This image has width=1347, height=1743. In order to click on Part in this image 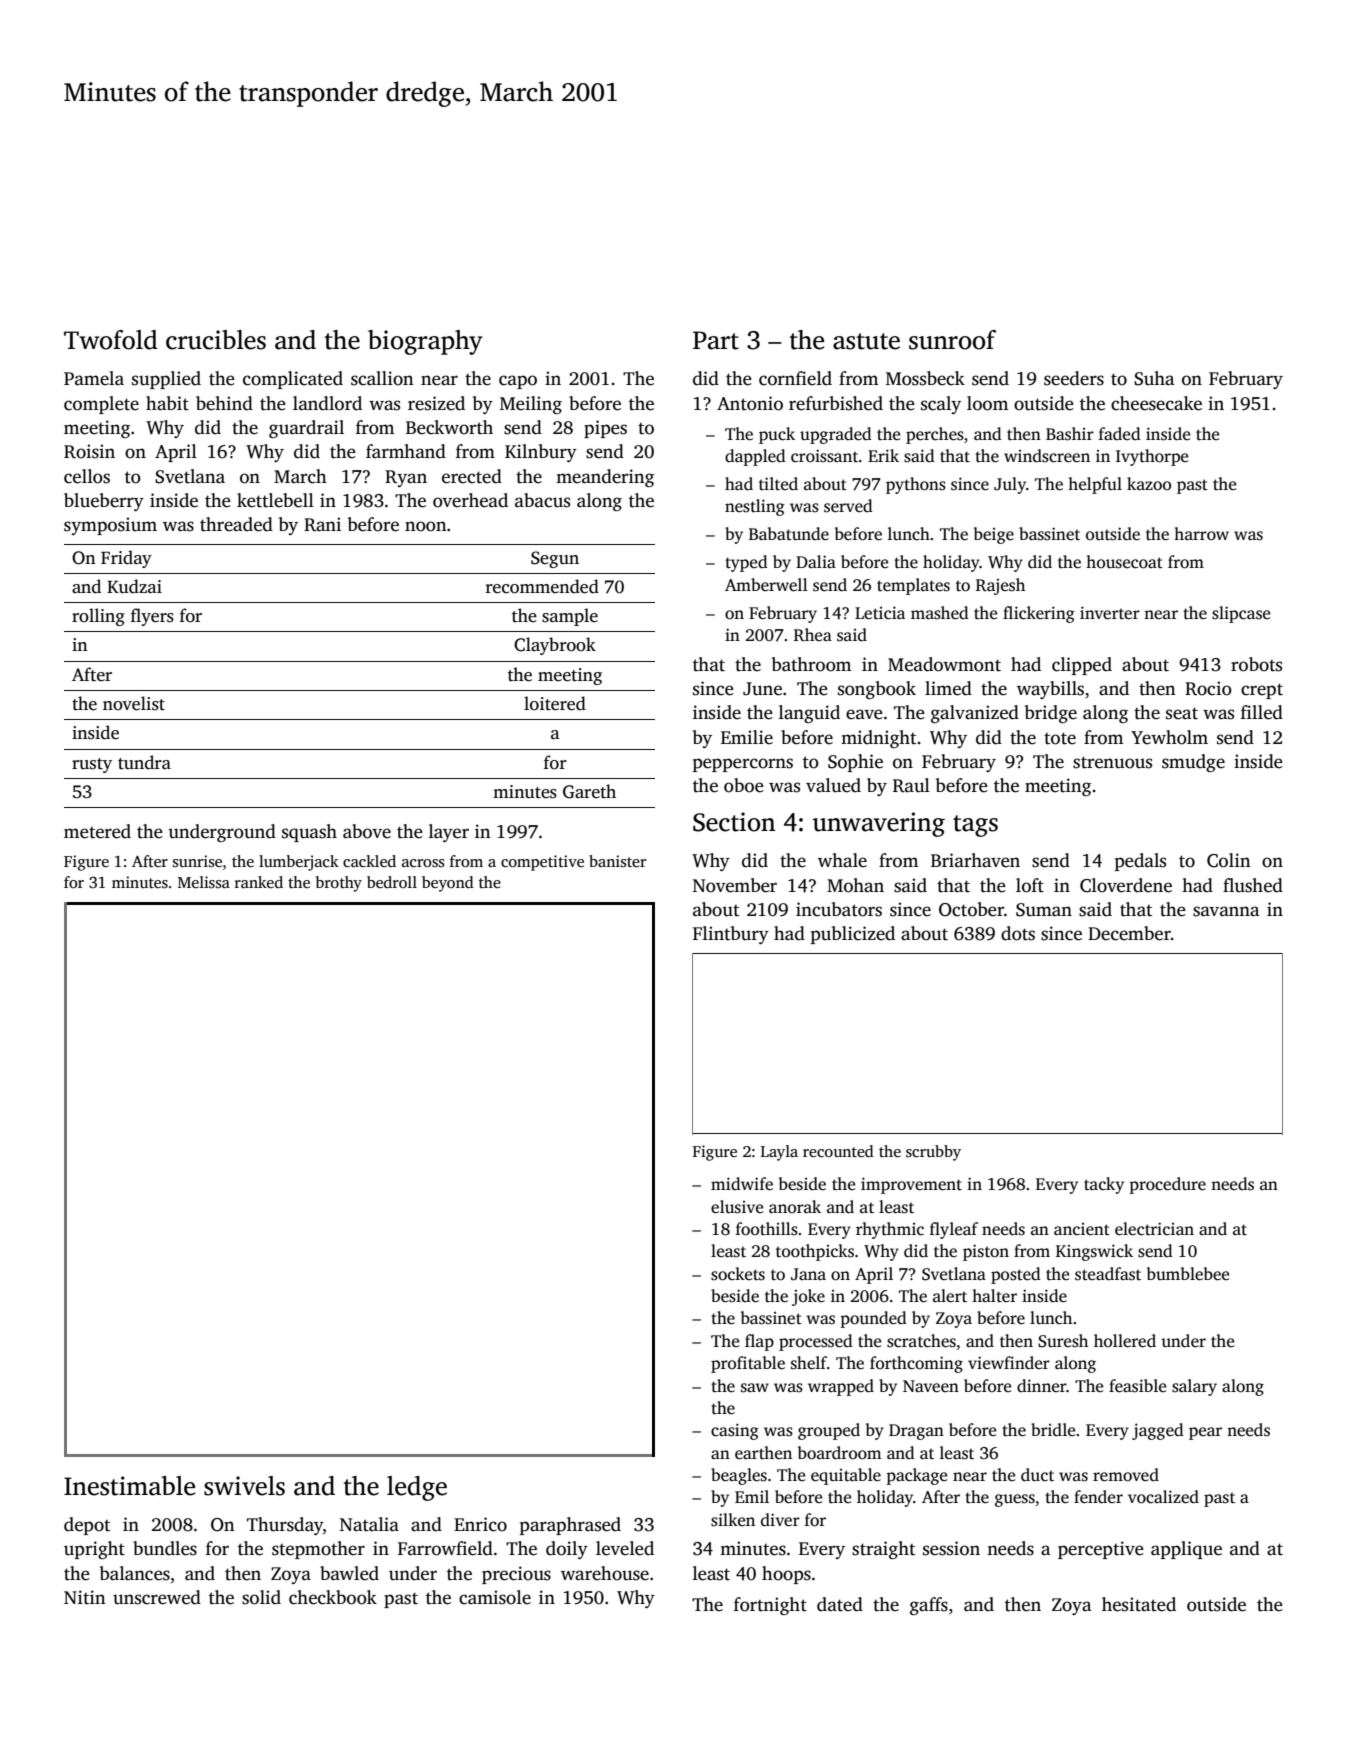, I will do `click(716, 340)`.
